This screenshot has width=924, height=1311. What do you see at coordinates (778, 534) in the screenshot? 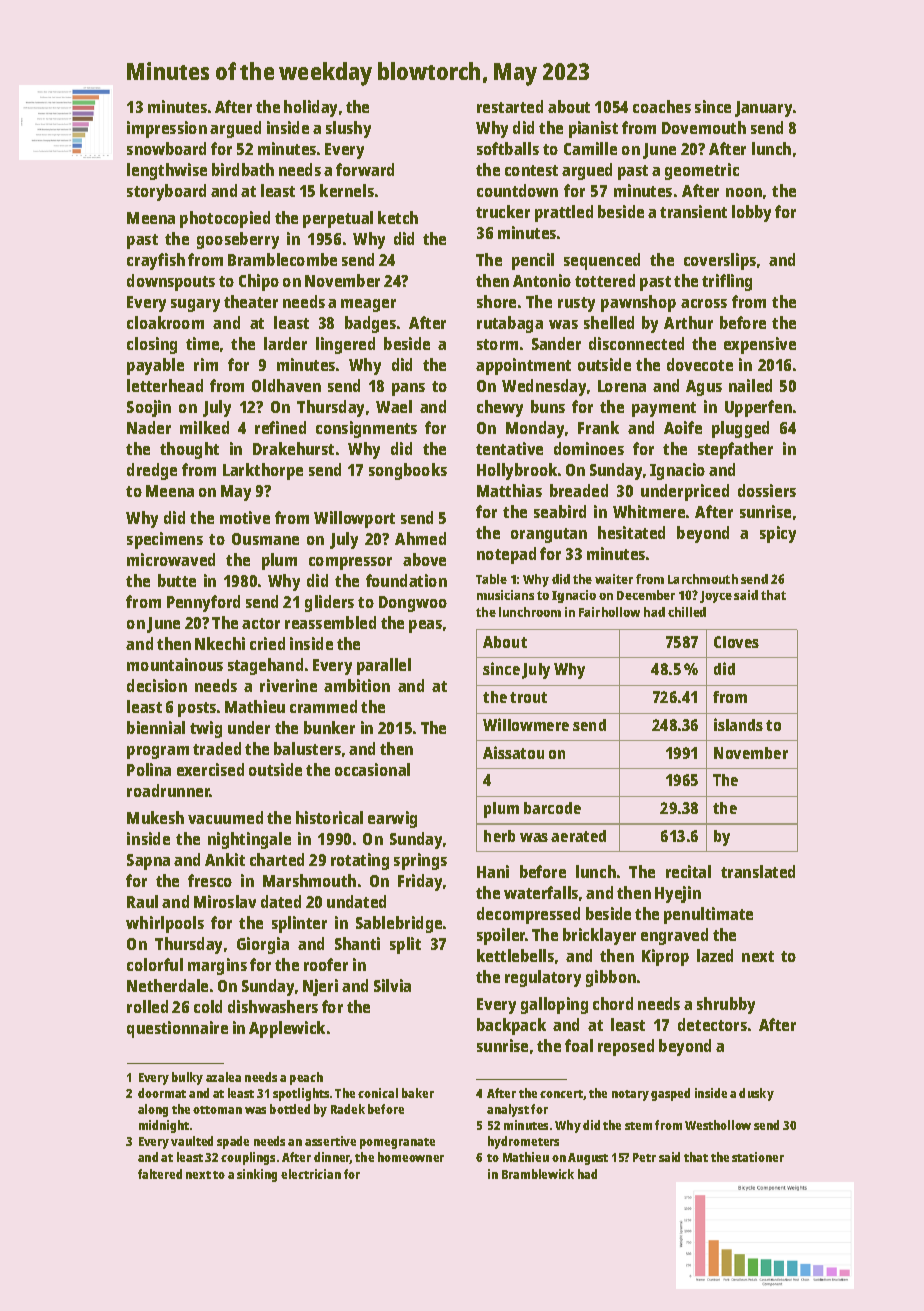
I see `spicy` at bounding box center [778, 534].
